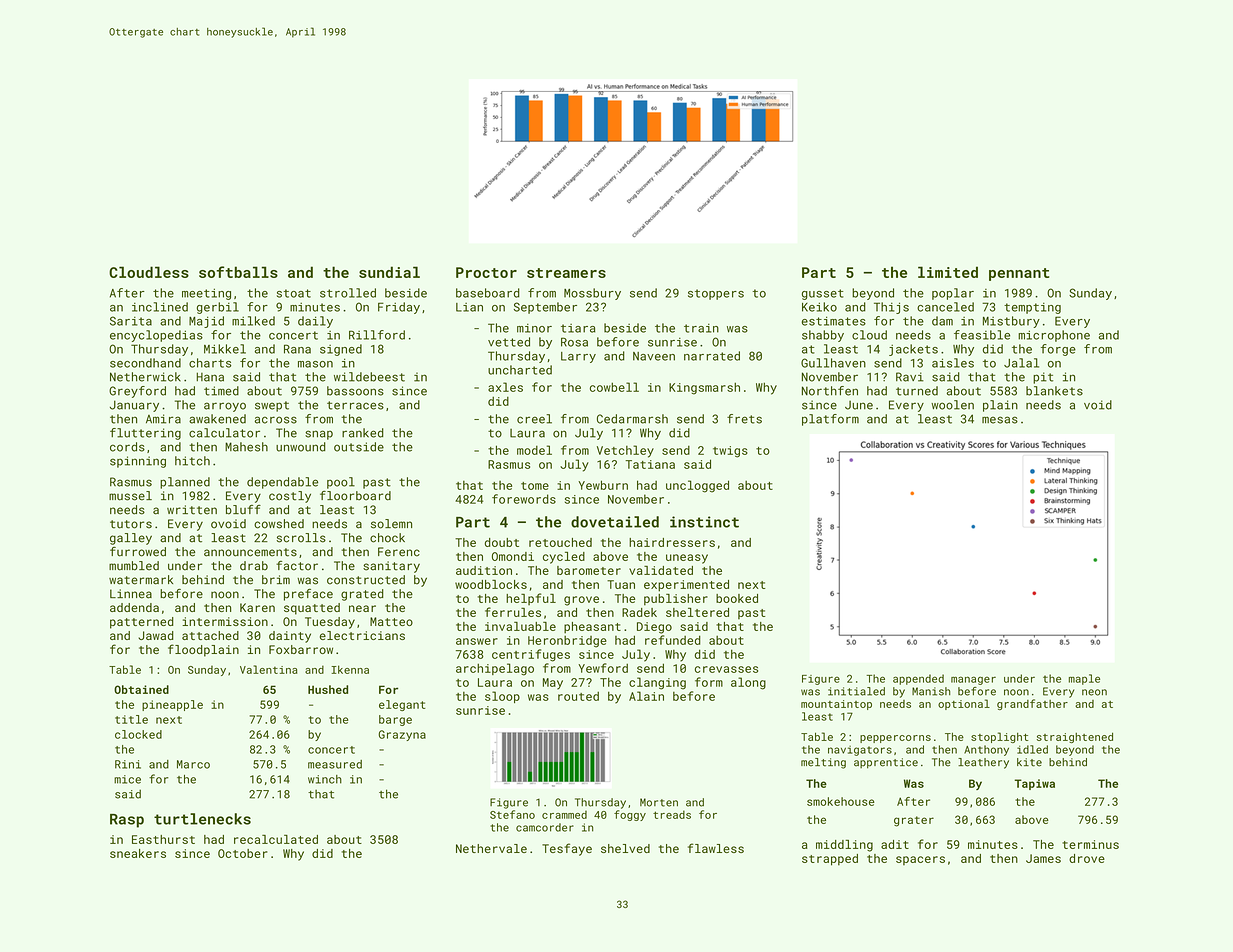 Image resolution: width=1233 pixels, height=952 pixels. I want to click on Nethervale, so click(491, 848).
